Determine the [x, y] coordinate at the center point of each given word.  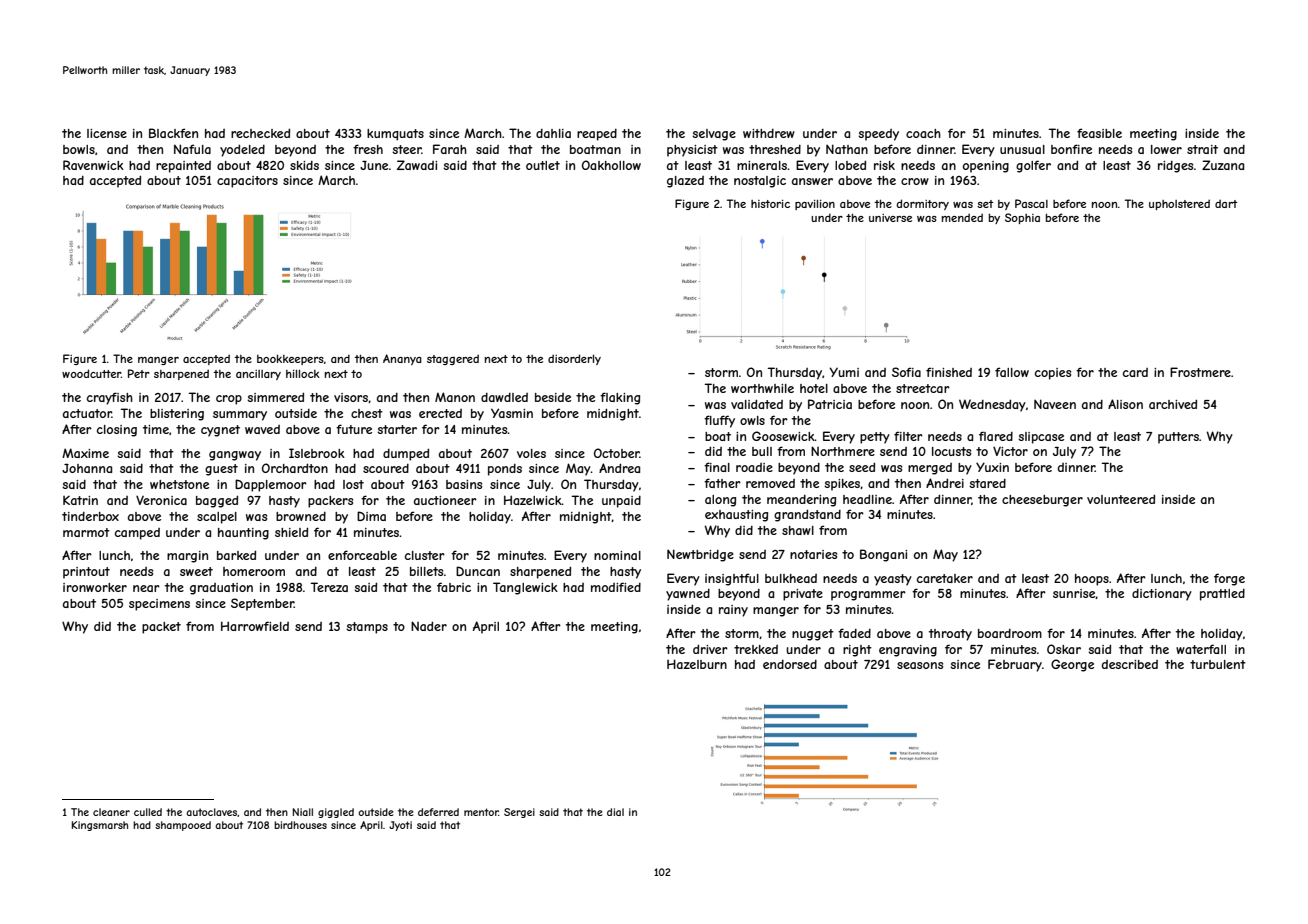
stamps [367, 628]
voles [531, 453]
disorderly [574, 359]
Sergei [519, 813]
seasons [920, 665]
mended [962, 217]
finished [949, 372]
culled [148, 812]
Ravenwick [93, 165]
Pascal [1031, 203]
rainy [733, 611]
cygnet [220, 431]
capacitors [247, 182]
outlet [543, 165]
